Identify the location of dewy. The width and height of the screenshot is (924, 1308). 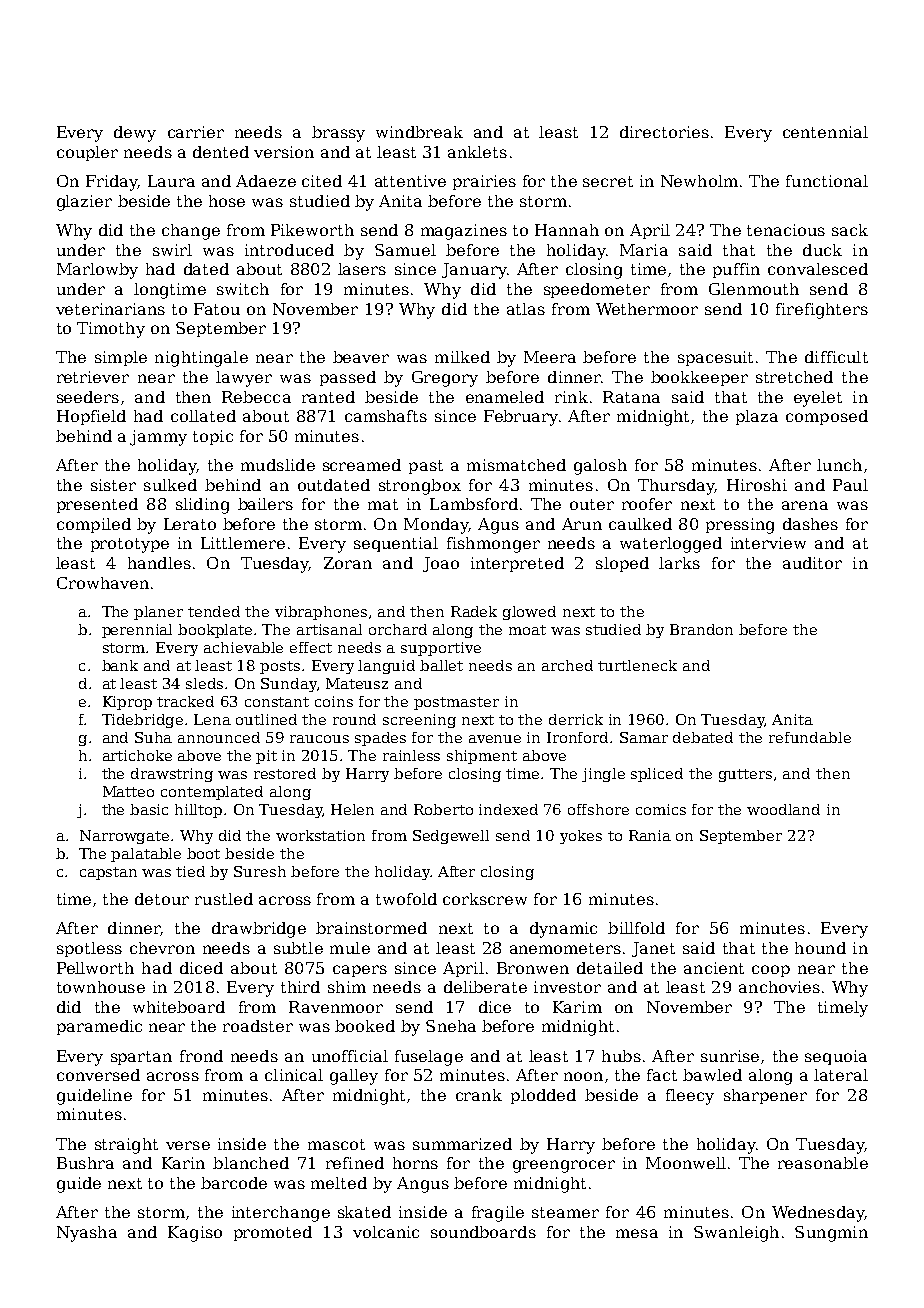
(135, 134).
